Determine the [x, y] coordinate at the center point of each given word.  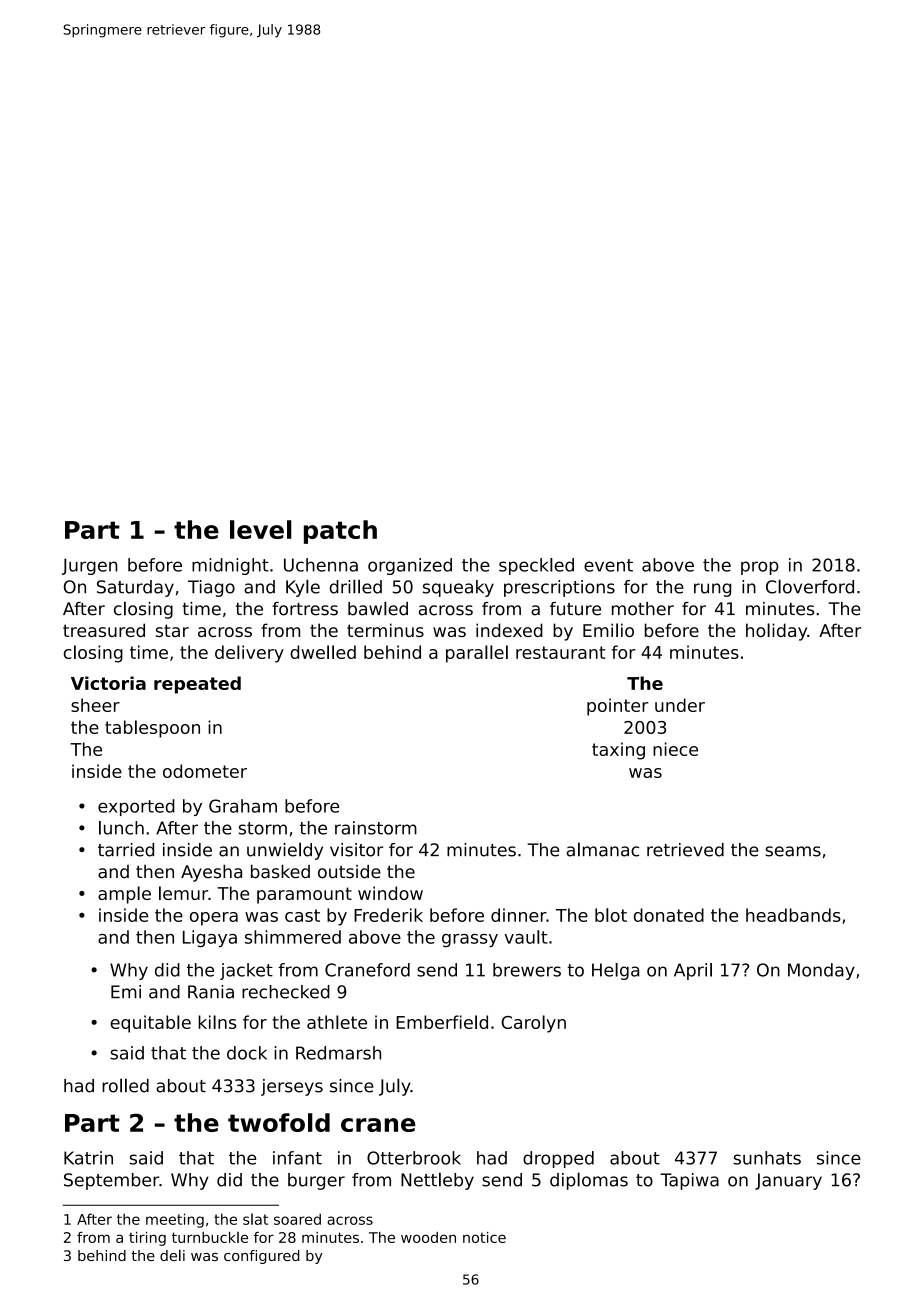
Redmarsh [338, 1053]
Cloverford [810, 586]
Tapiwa [689, 1181]
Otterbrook [414, 1158]
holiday [776, 632]
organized [410, 566]
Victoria [108, 683]
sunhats [767, 1158]
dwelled [323, 652]
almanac [602, 849]
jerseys [292, 1087]
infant [297, 1158]
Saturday [135, 588]
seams [793, 851]
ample [124, 895]
